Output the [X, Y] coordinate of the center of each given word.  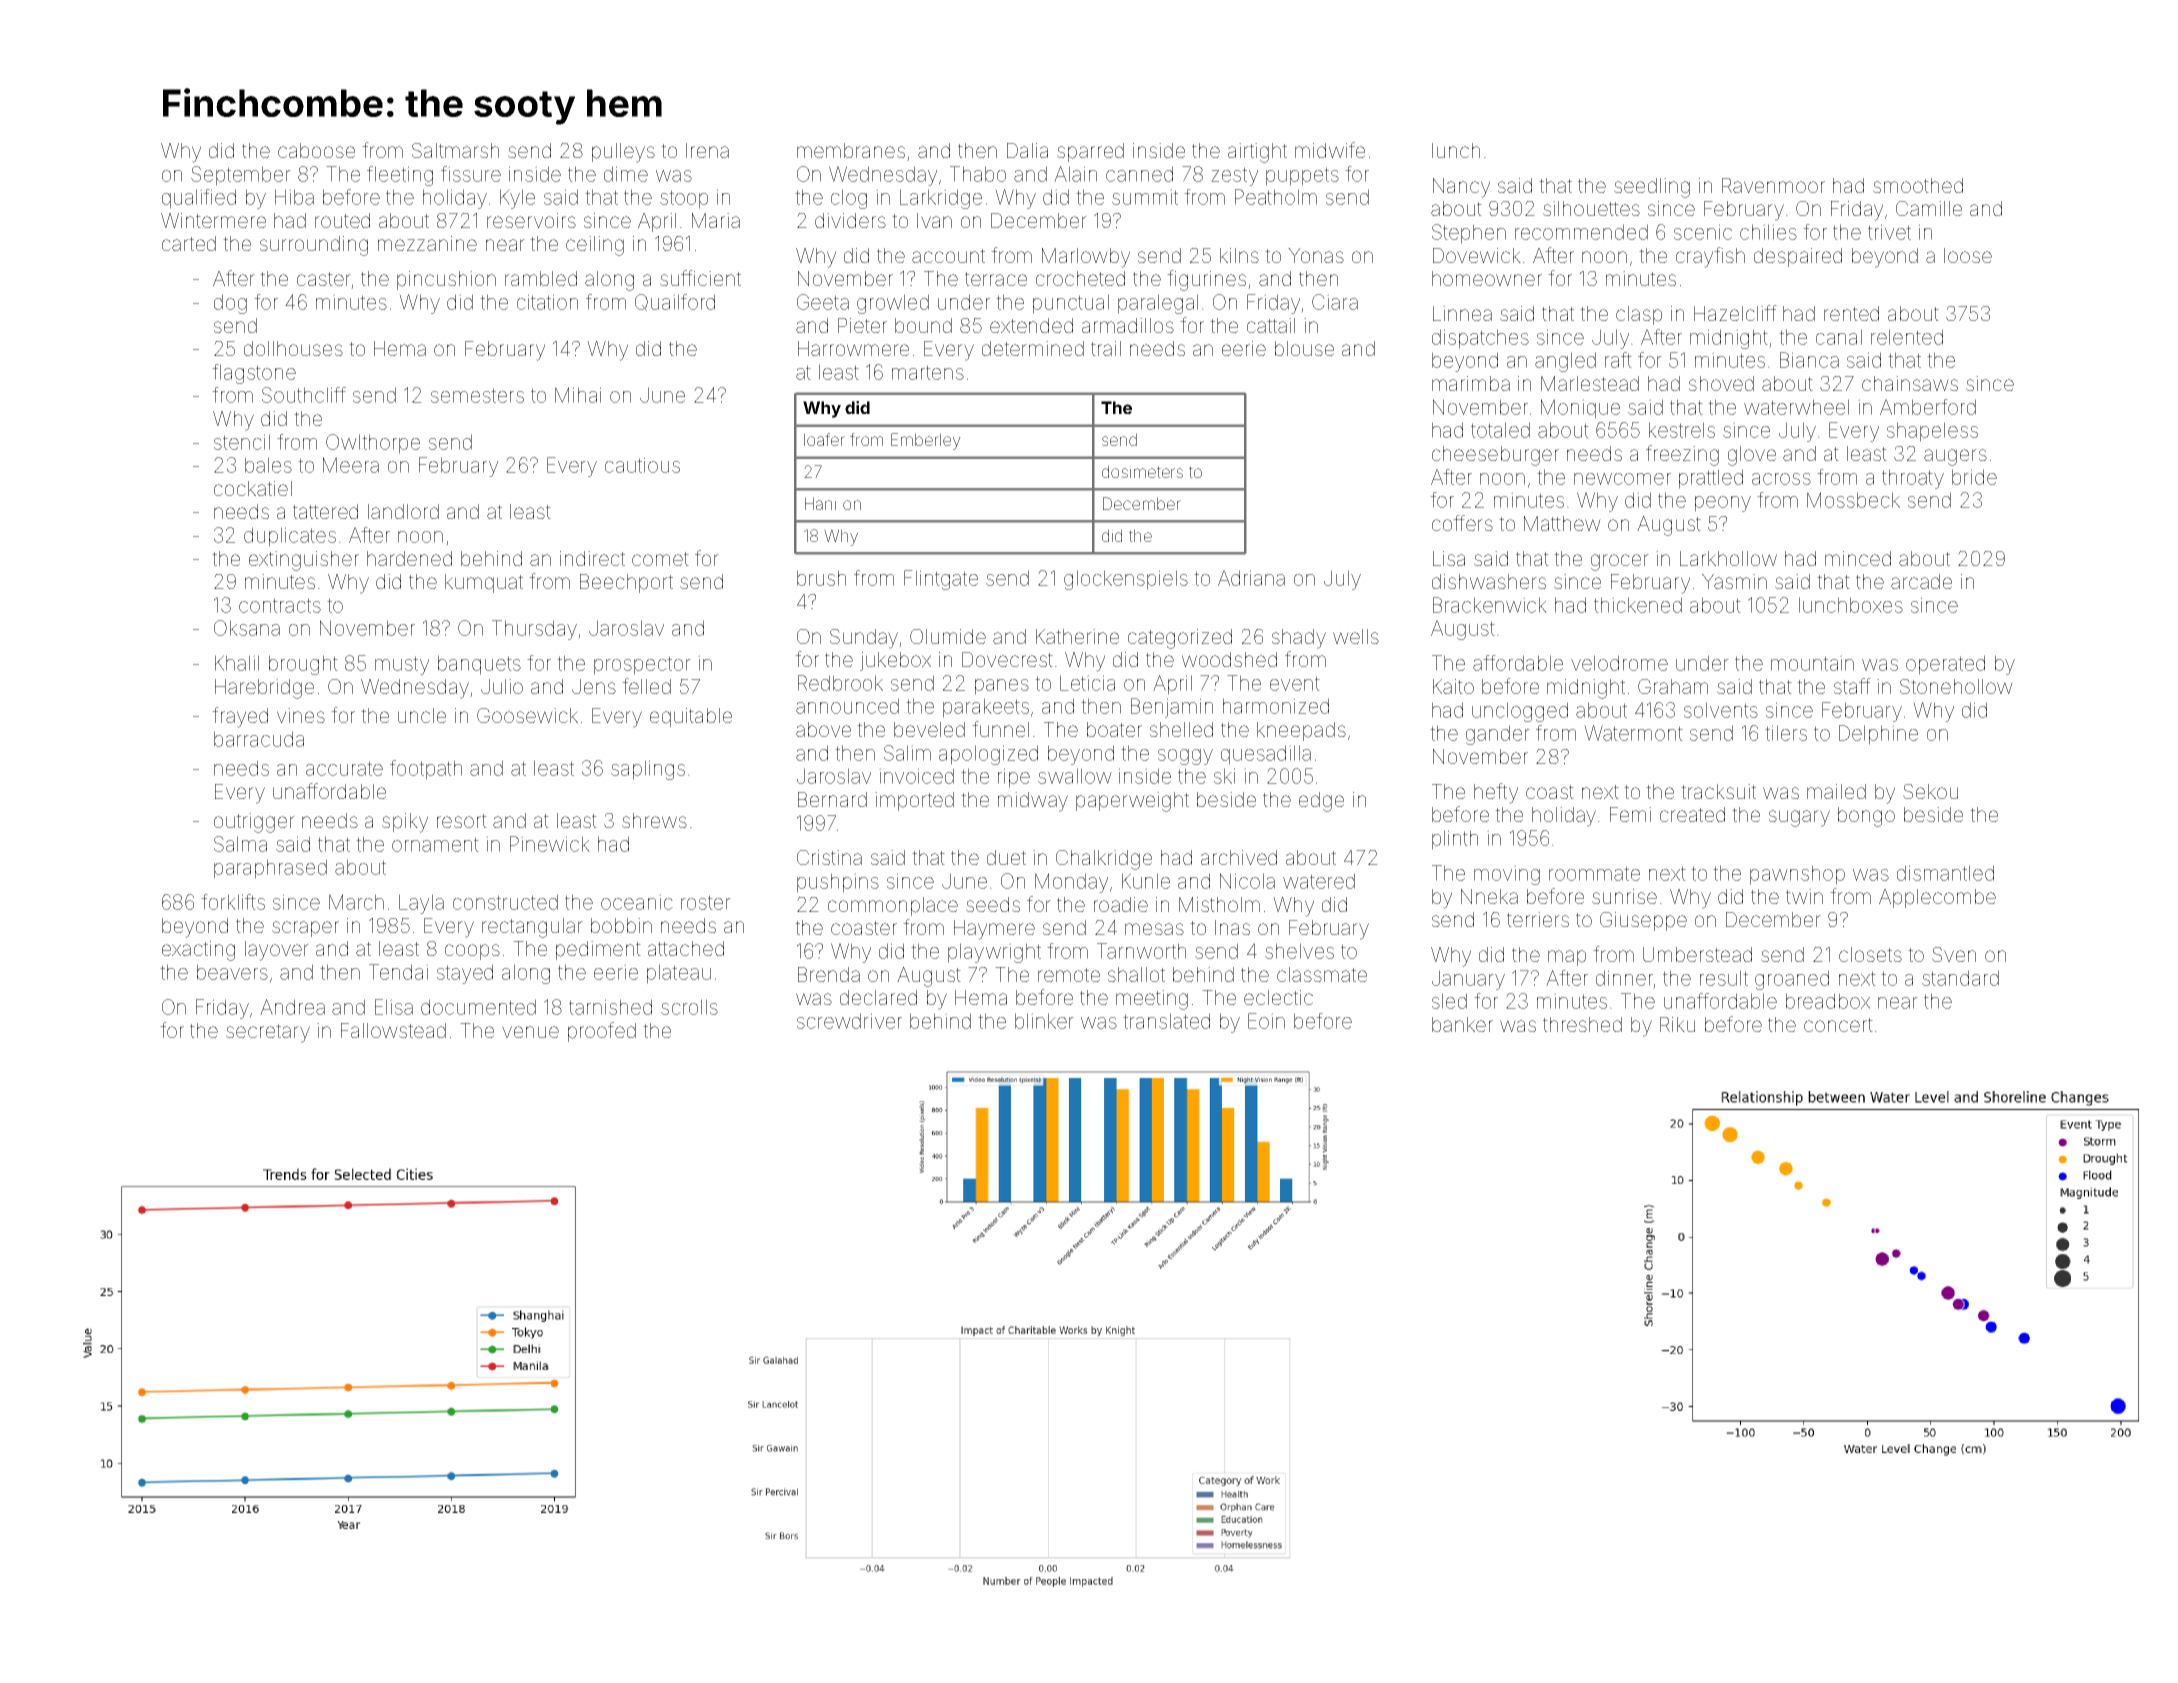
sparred [1090, 152]
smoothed [1918, 185]
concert [1838, 1025]
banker [1462, 1024]
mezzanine [427, 243]
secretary [268, 1033]
